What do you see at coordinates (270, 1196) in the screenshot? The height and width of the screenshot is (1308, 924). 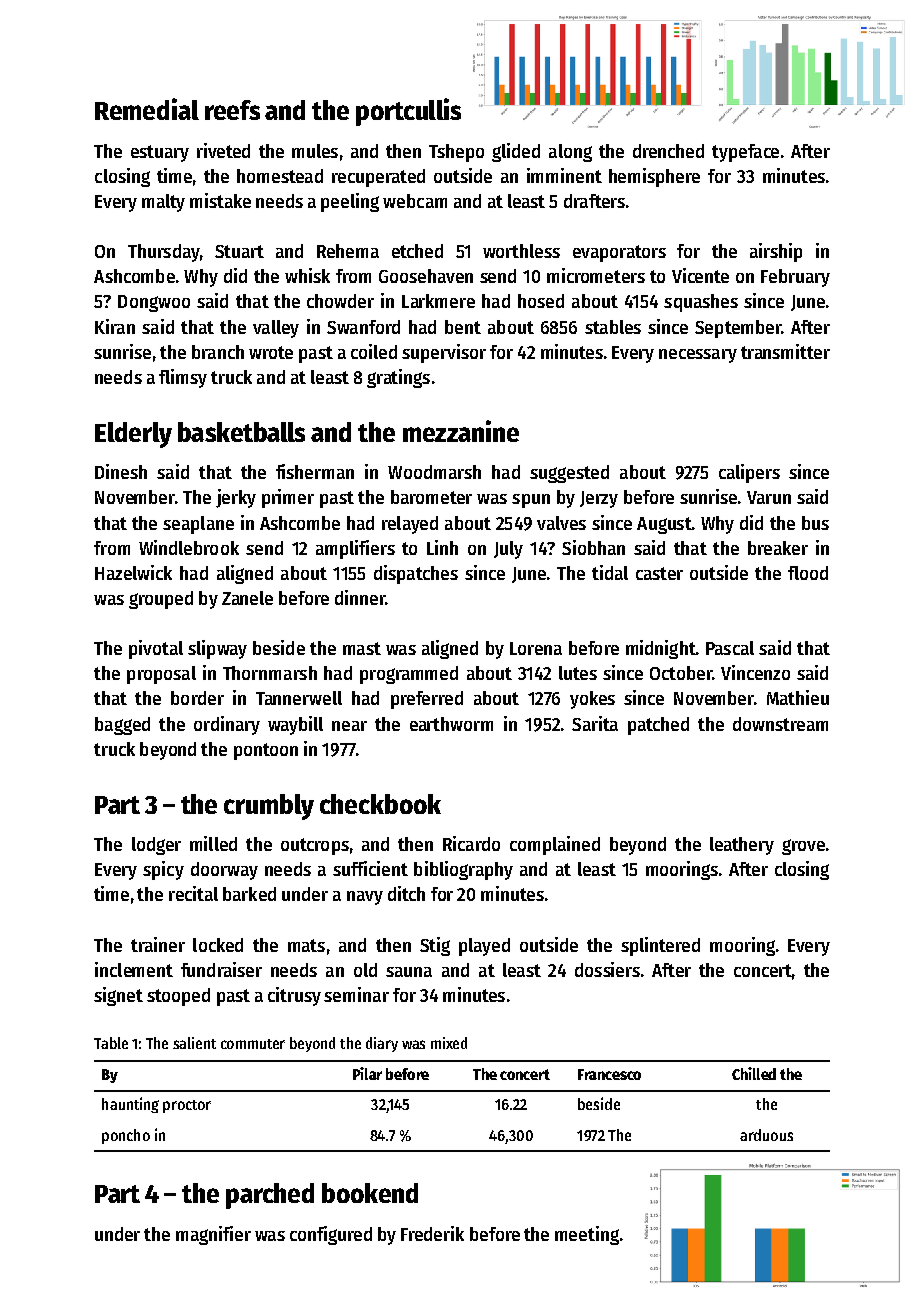 I see `parched` at bounding box center [270, 1196].
